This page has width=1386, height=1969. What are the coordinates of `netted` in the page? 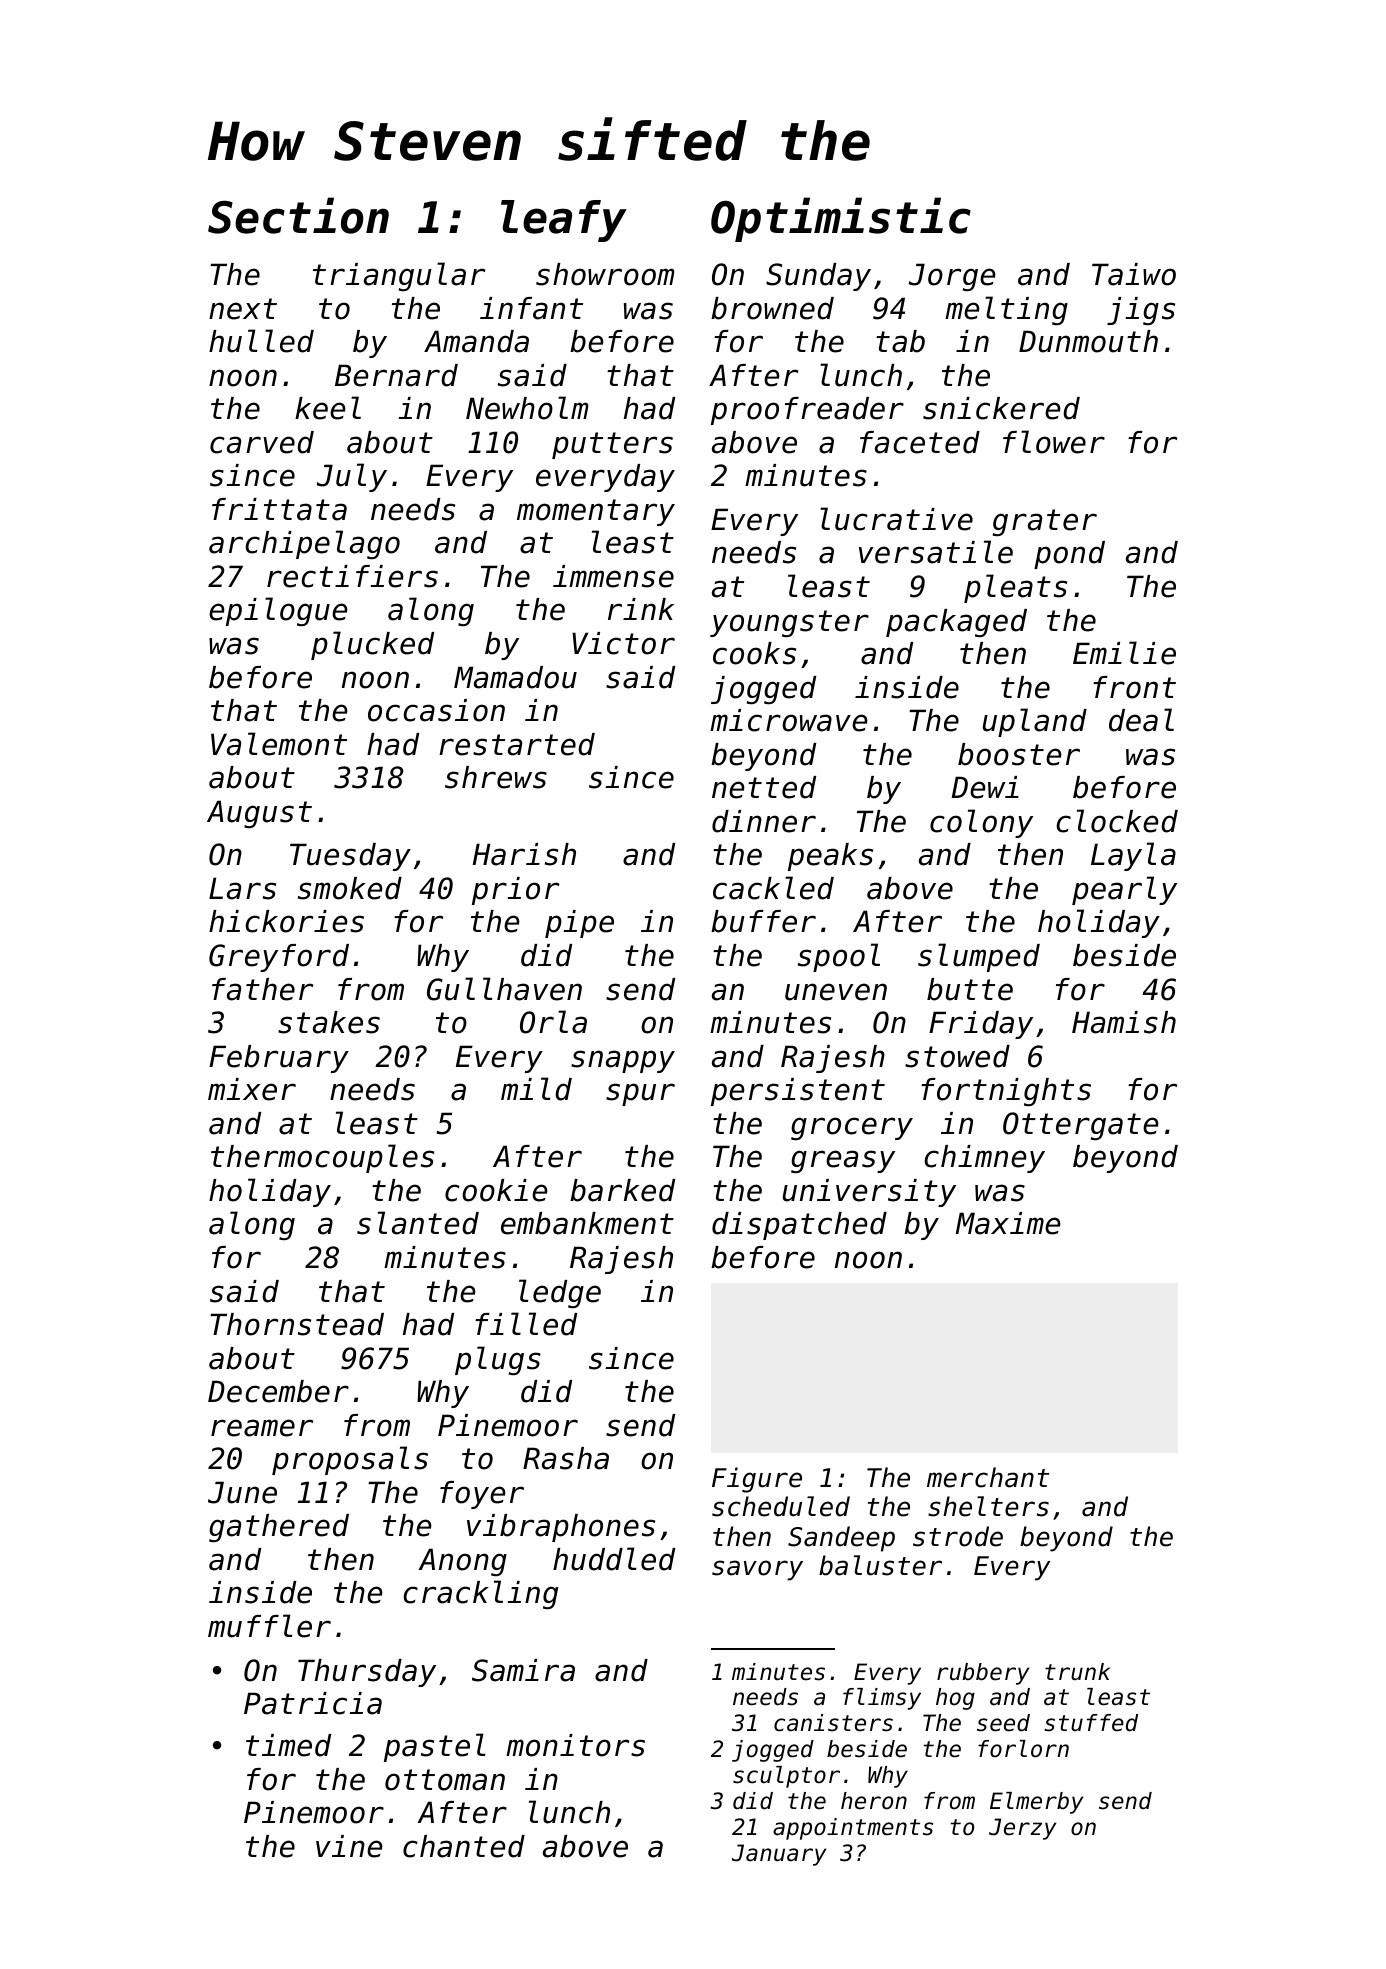 It's located at (764, 787).
